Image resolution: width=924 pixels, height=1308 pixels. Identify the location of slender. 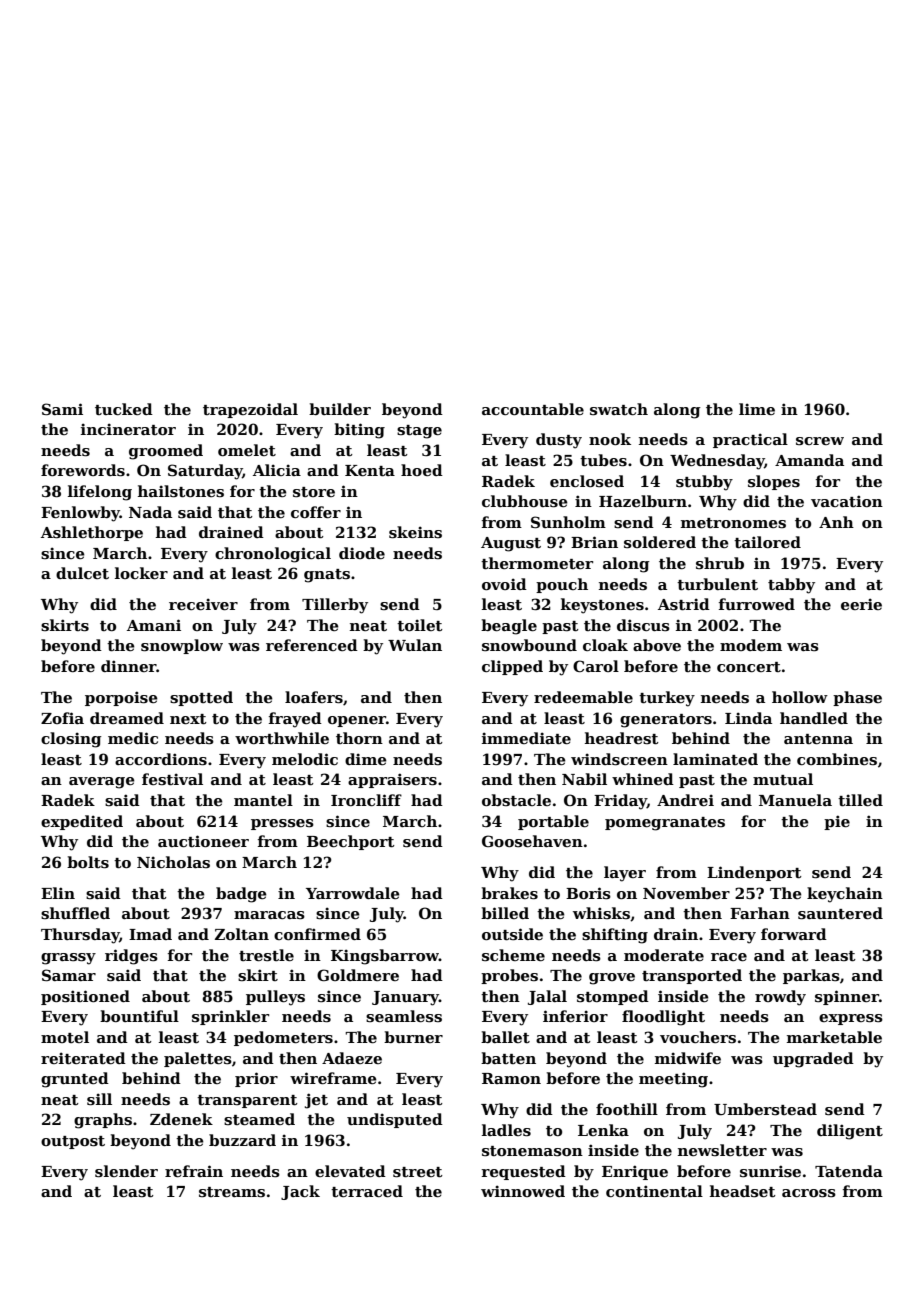
(126, 1171).
